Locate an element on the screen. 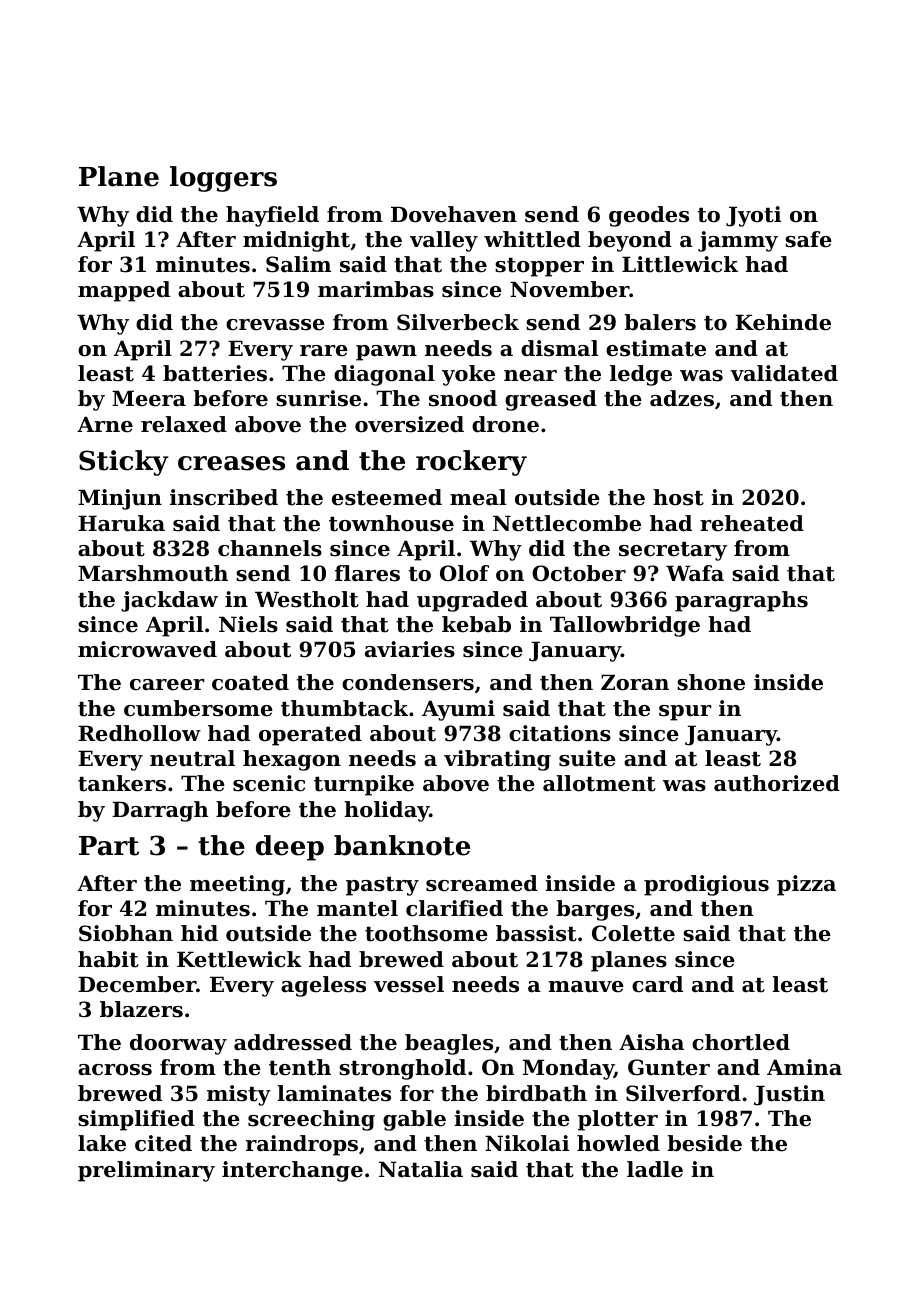 The height and width of the screenshot is (1311, 924). Haruka is located at coordinates (121, 523).
